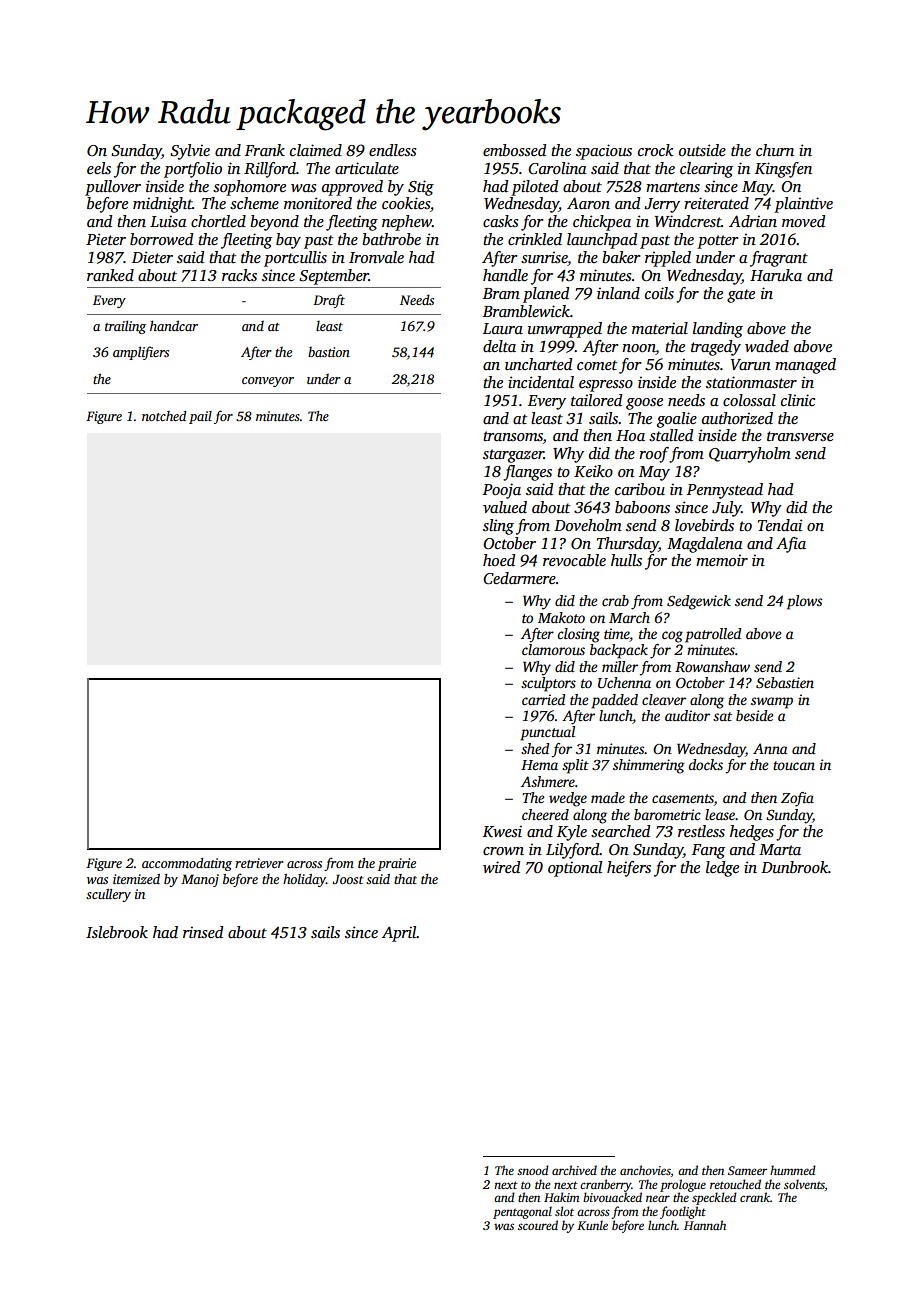  Describe the element at coordinates (522, 1212) in the image. I see `pentagonal` at that location.
